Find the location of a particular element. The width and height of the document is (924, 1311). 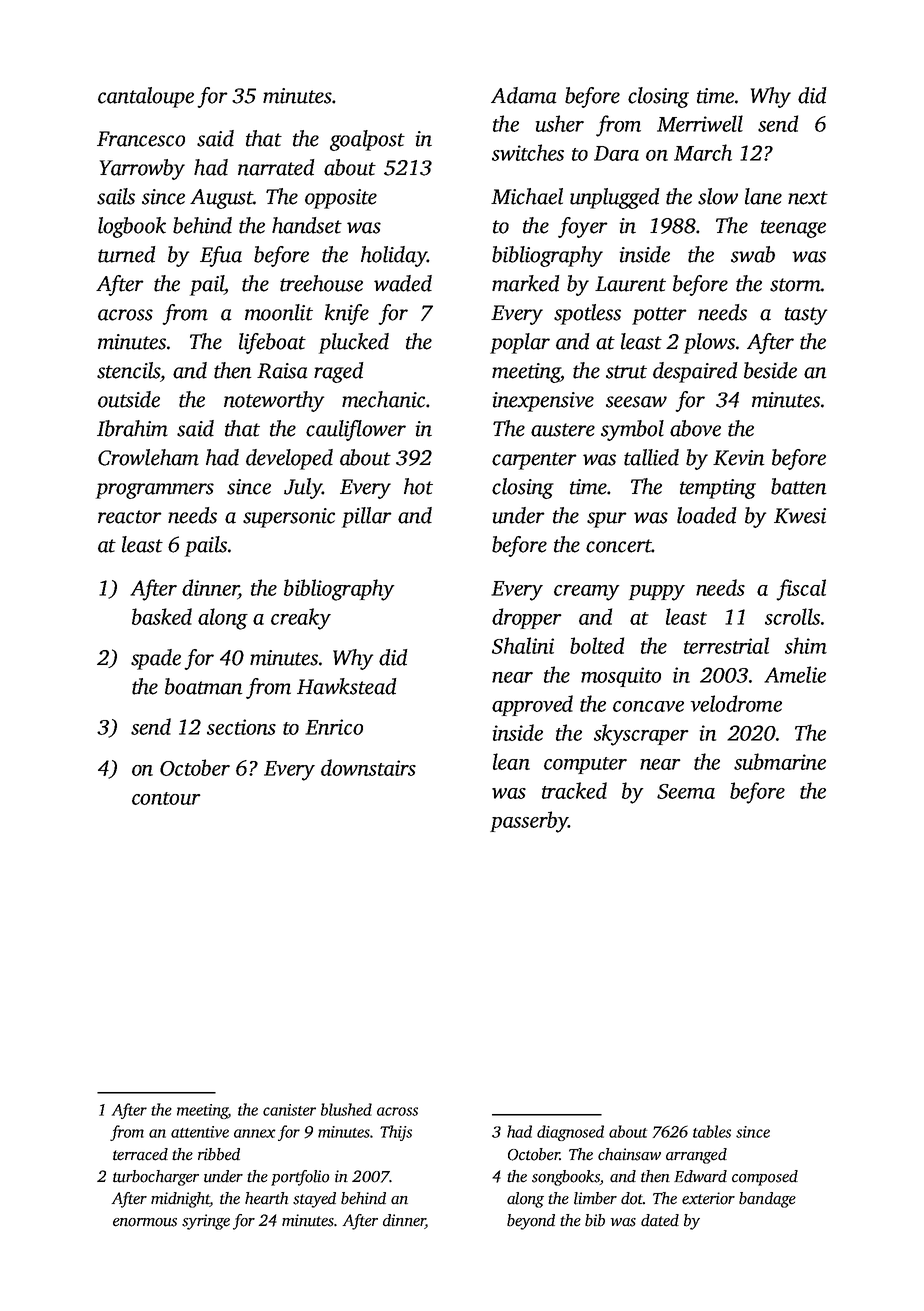

dated is located at coordinates (660, 1220).
